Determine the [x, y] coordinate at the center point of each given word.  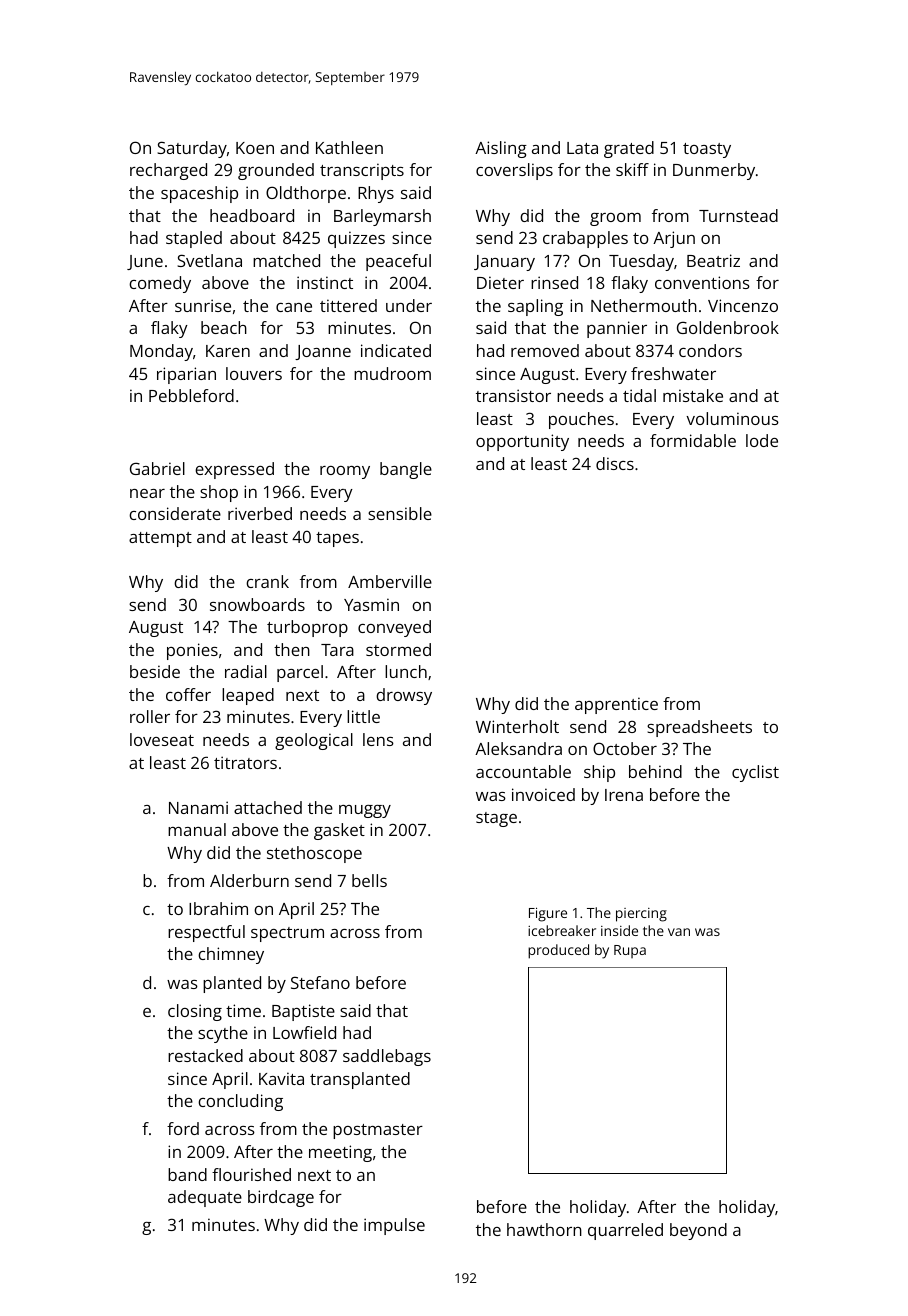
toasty [707, 150]
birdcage [281, 1198]
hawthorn [544, 1229]
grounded [276, 171]
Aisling [501, 149]
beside [155, 671]
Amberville [390, 581]
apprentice [616, 705]
